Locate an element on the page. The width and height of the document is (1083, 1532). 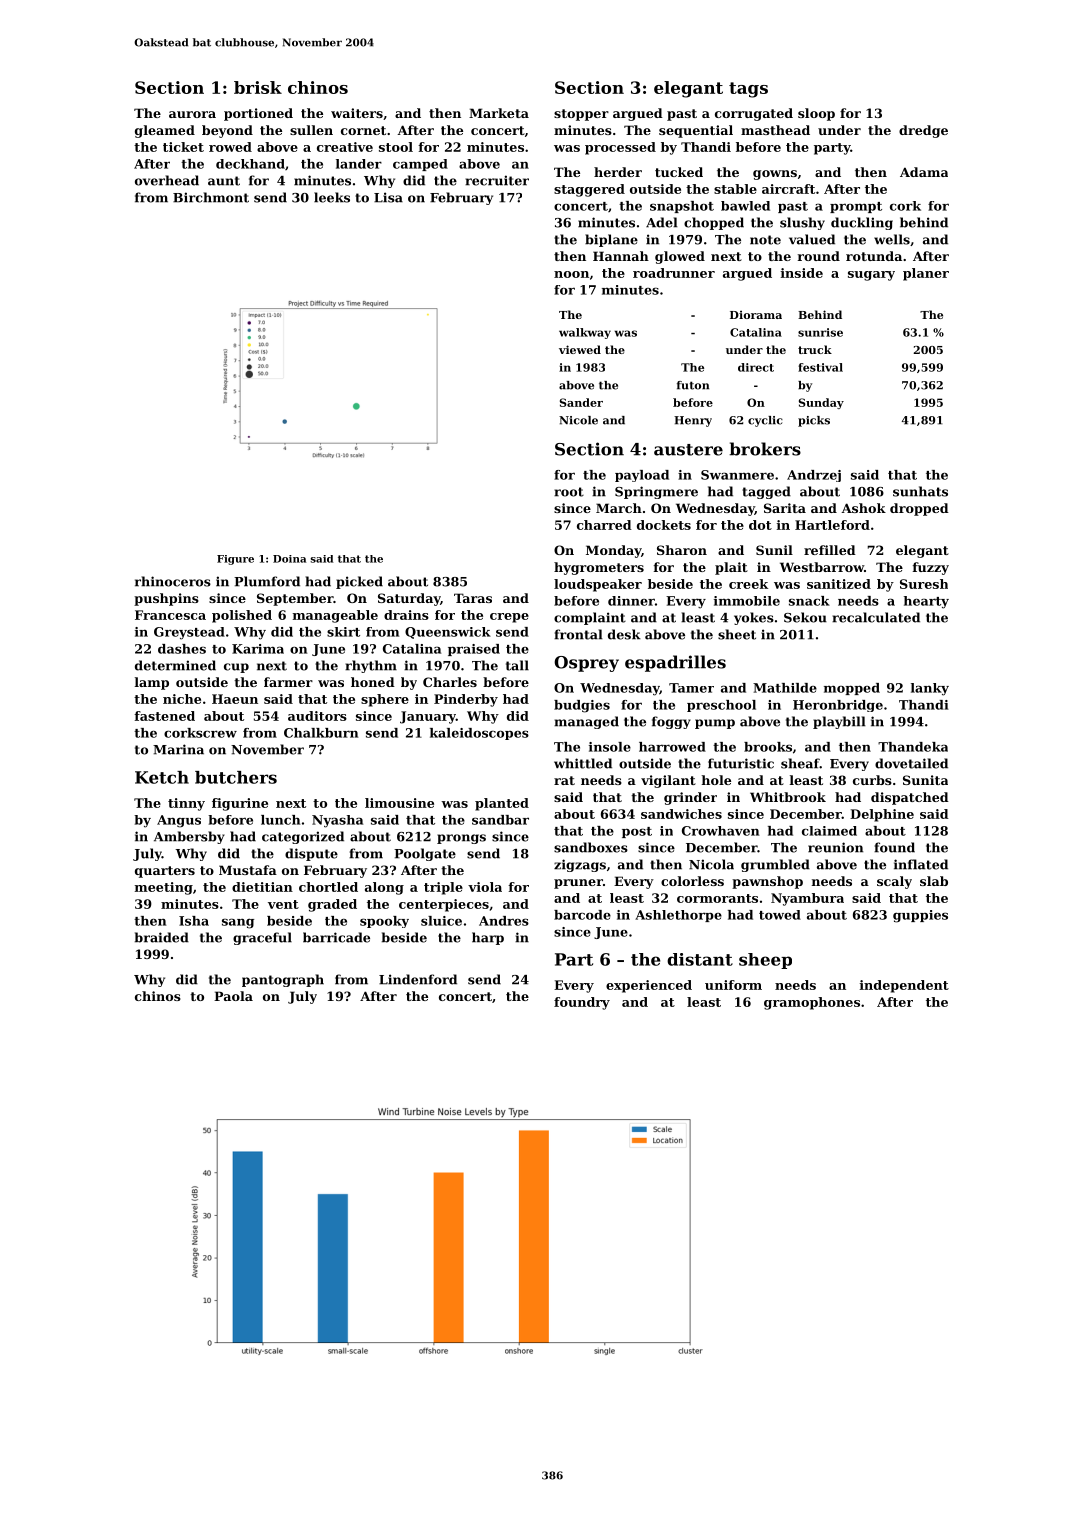
leeks is located at coordinates (332, 197).
